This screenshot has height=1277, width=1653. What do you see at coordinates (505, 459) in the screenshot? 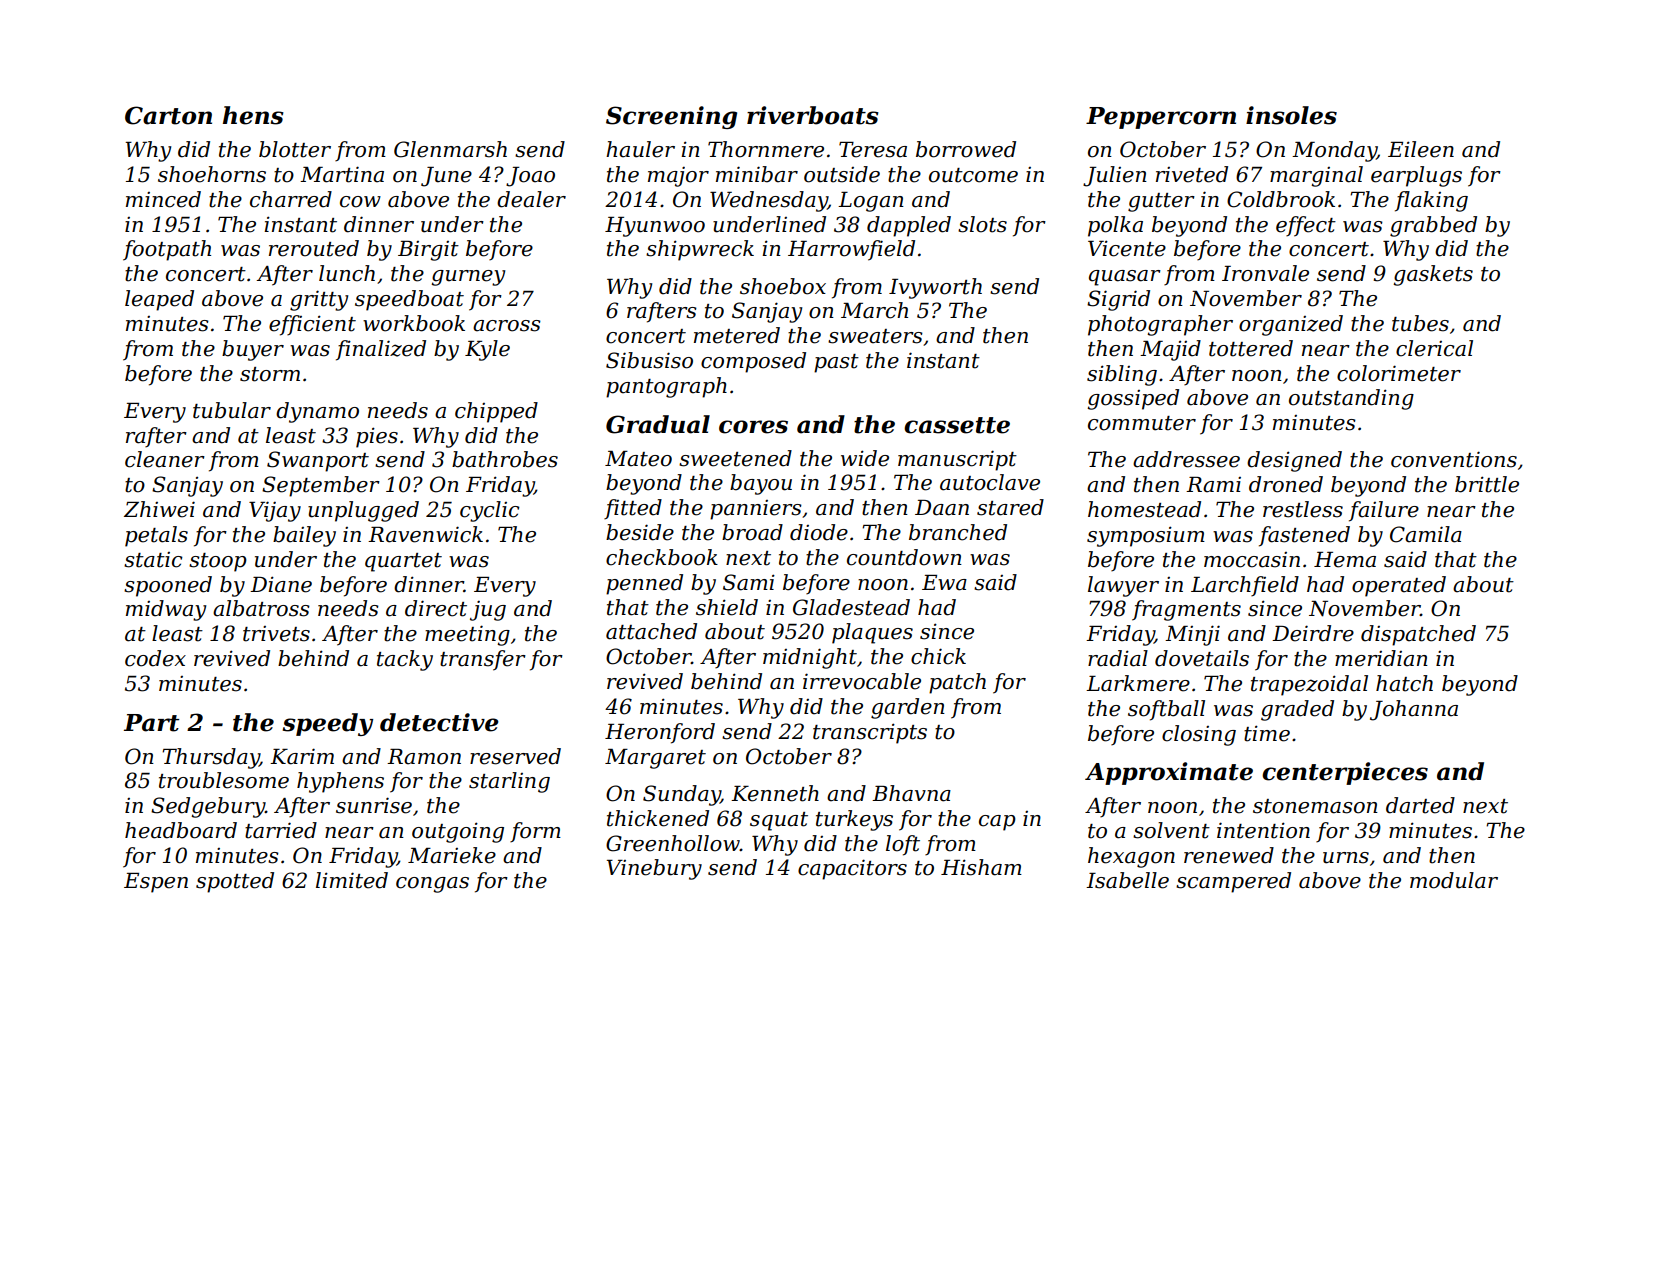
I see `bathrobes` at bounding box center [505, 459].
